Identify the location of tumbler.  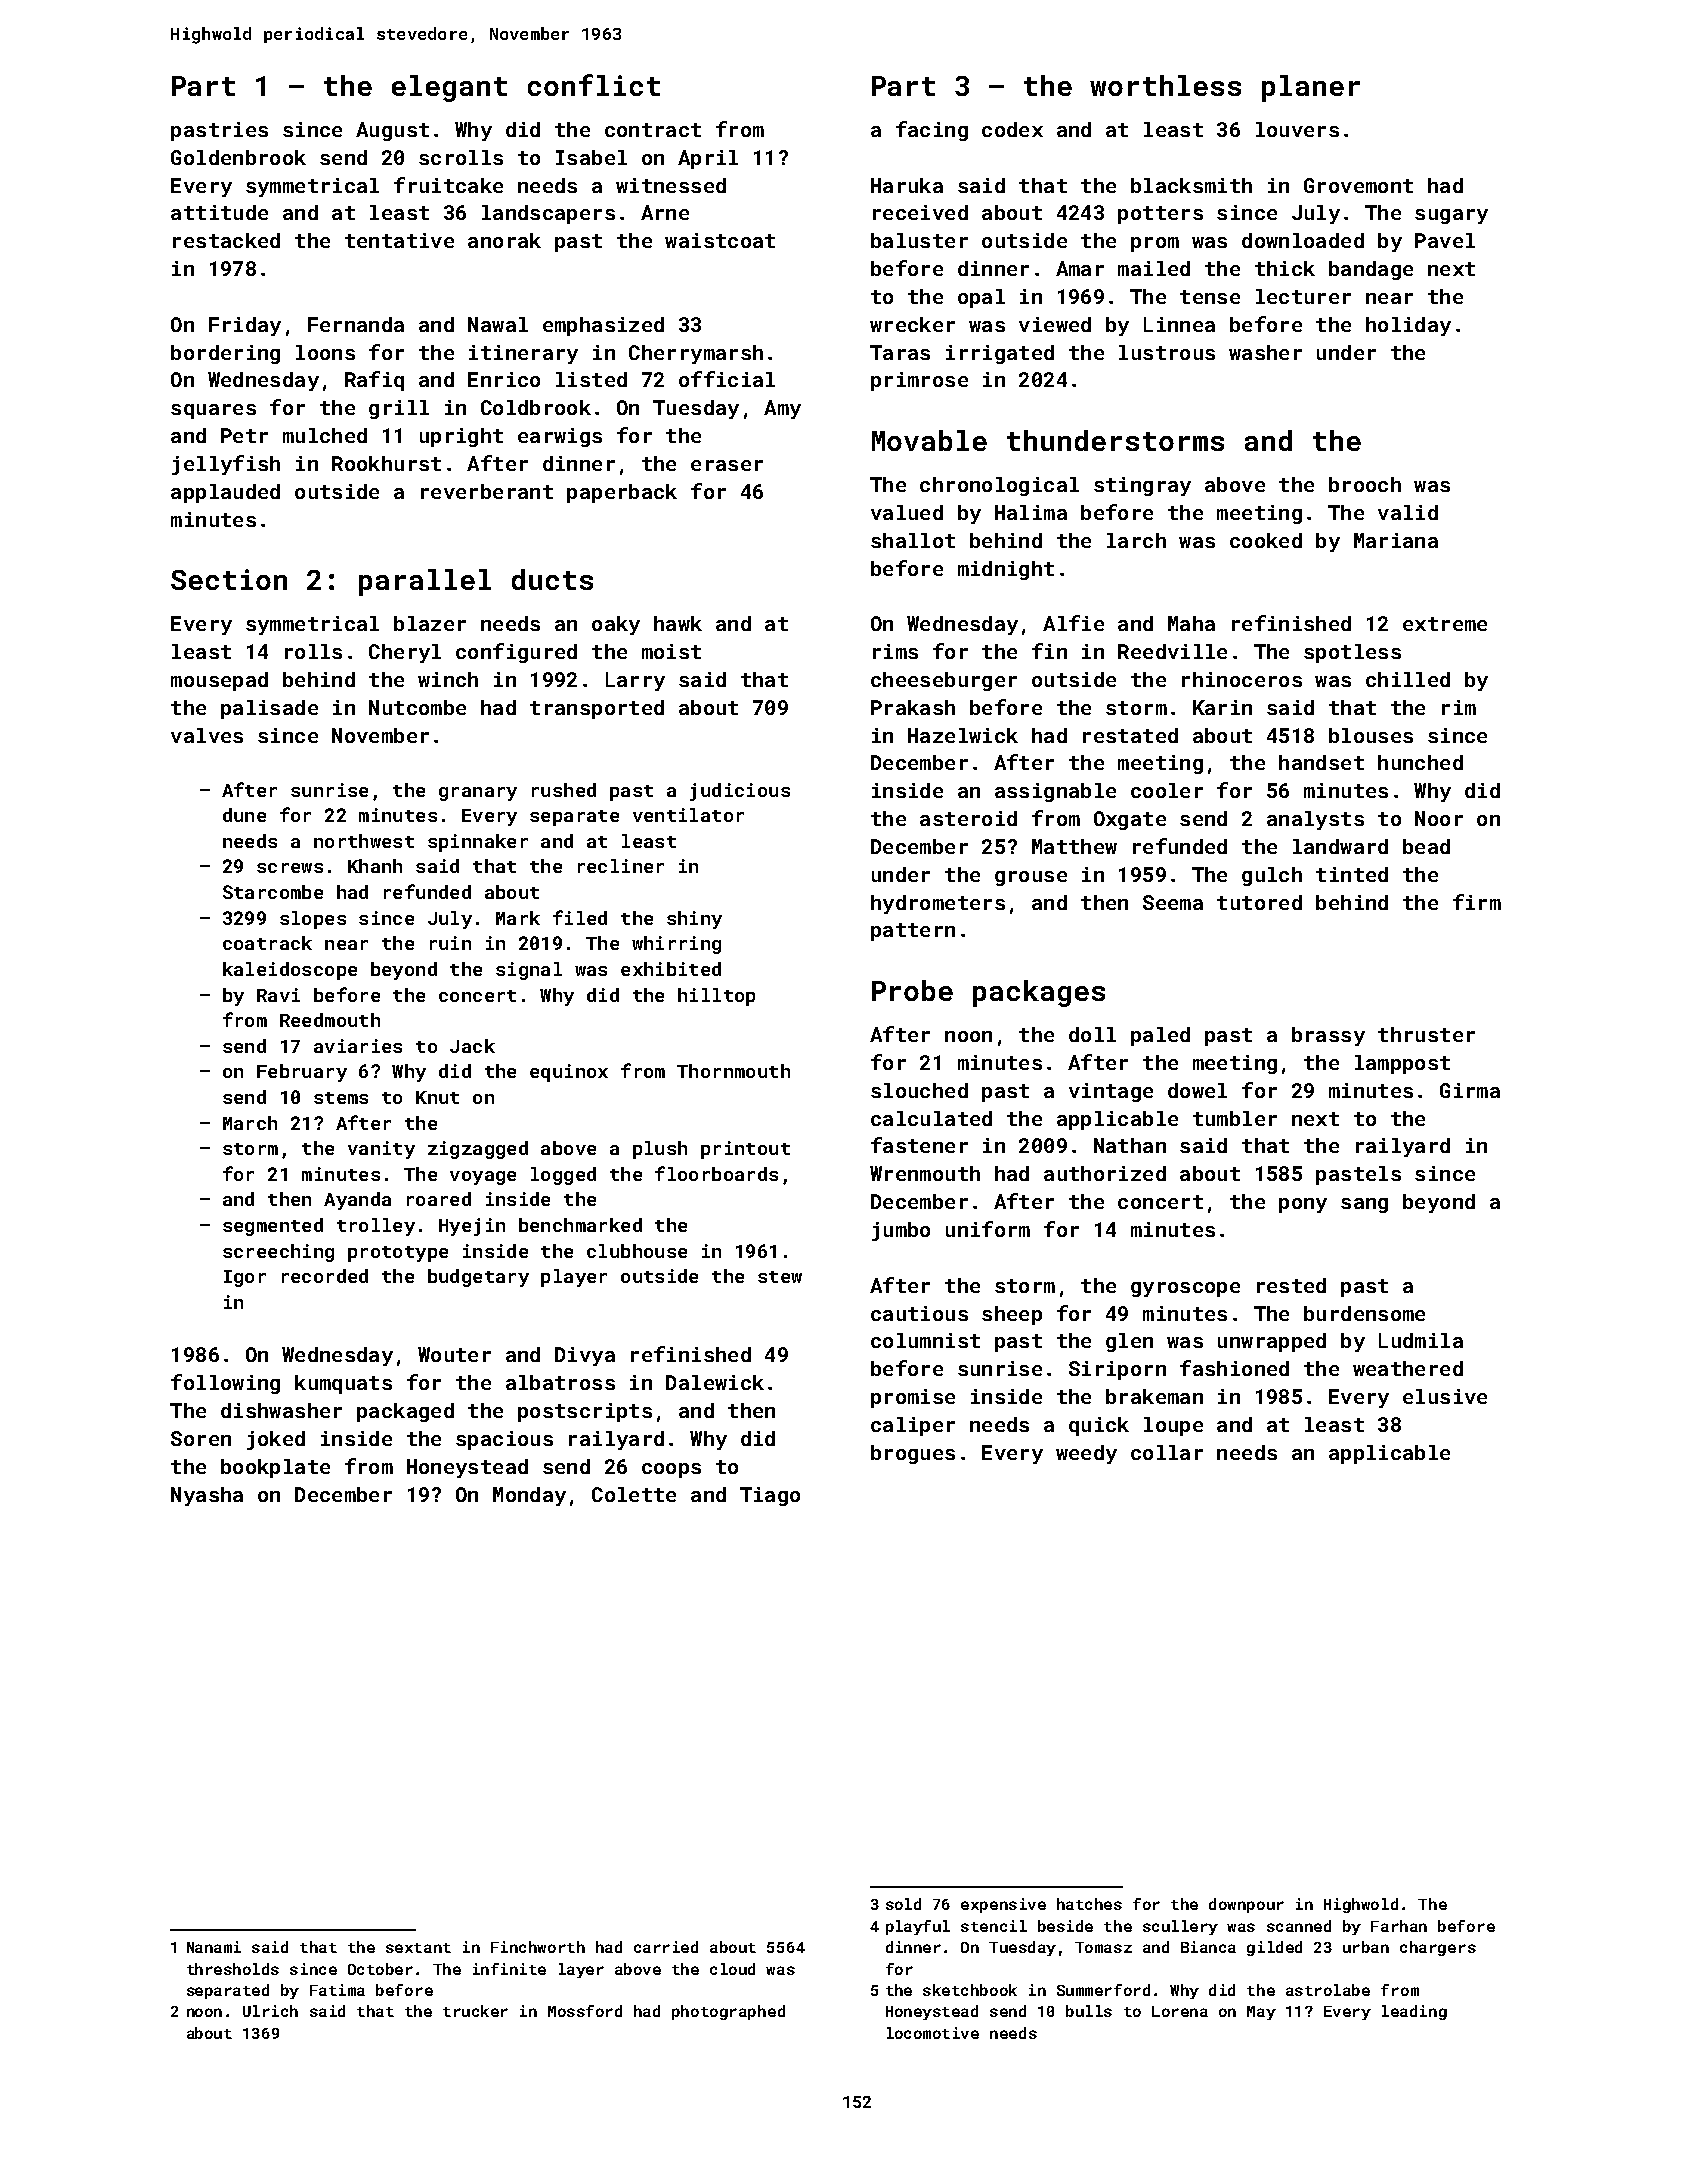
(1235, 1118).
